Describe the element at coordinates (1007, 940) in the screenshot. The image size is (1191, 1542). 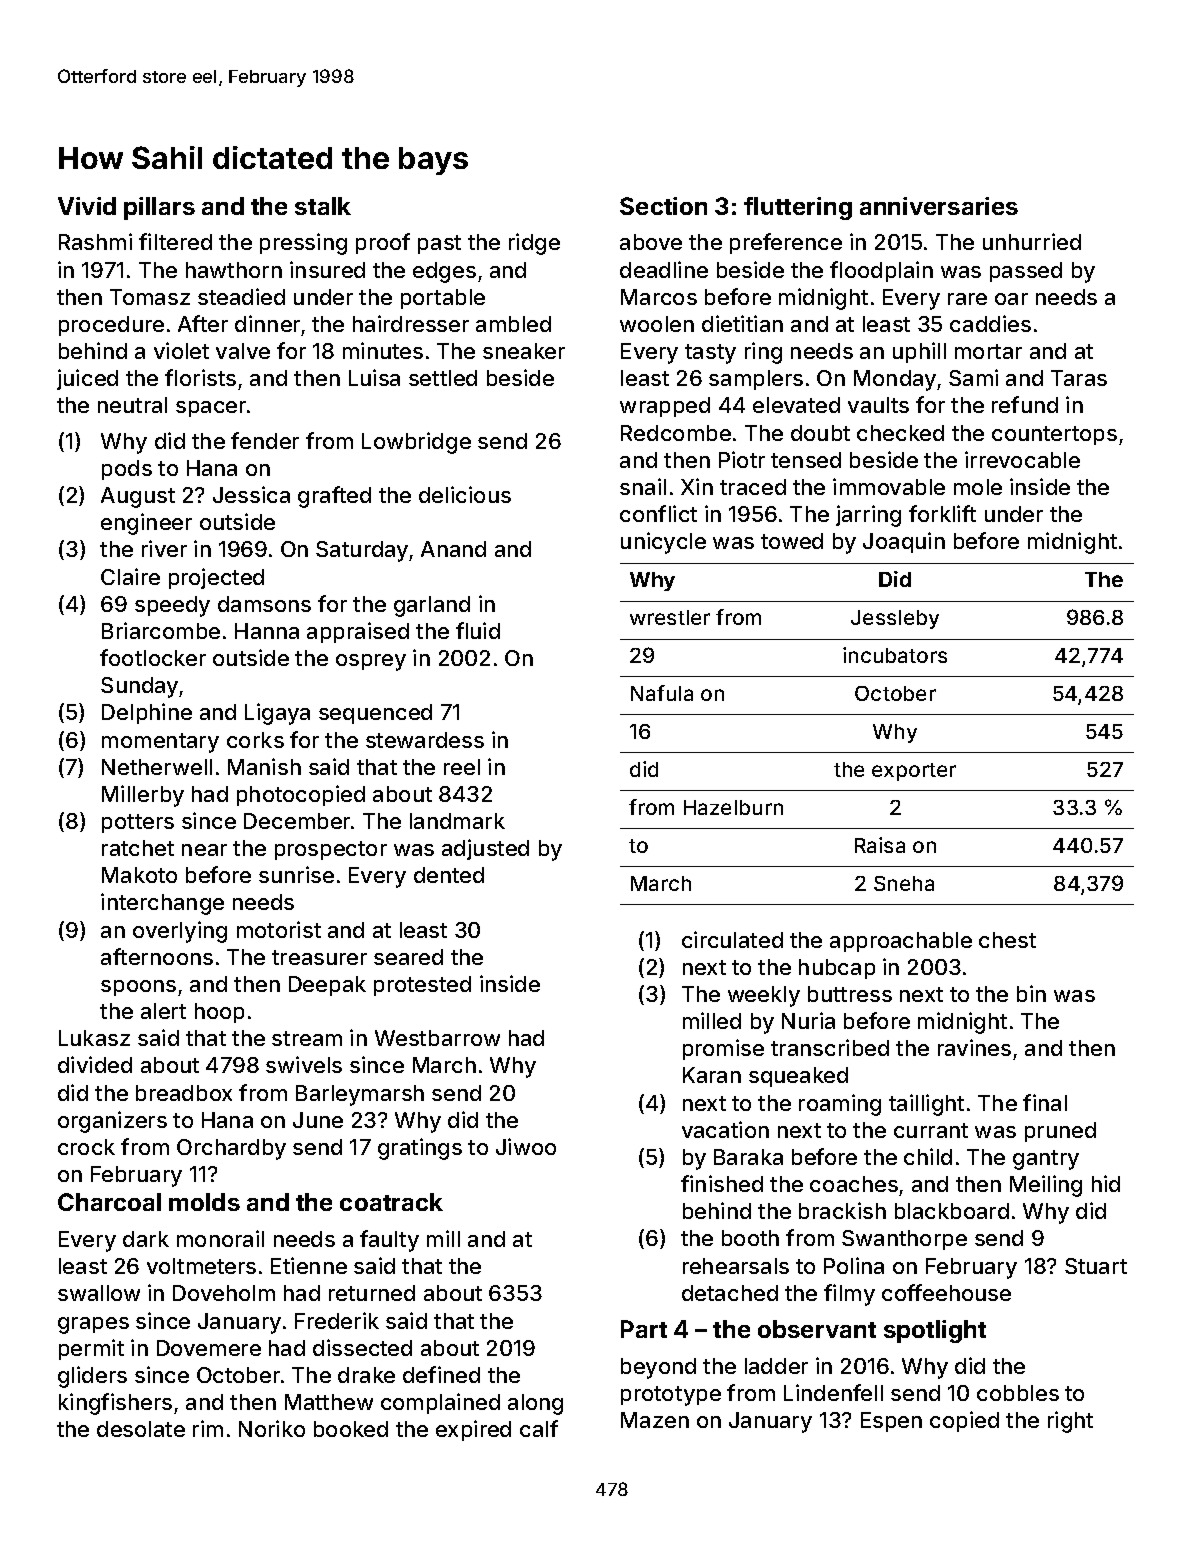
I see `chest` at that location.
